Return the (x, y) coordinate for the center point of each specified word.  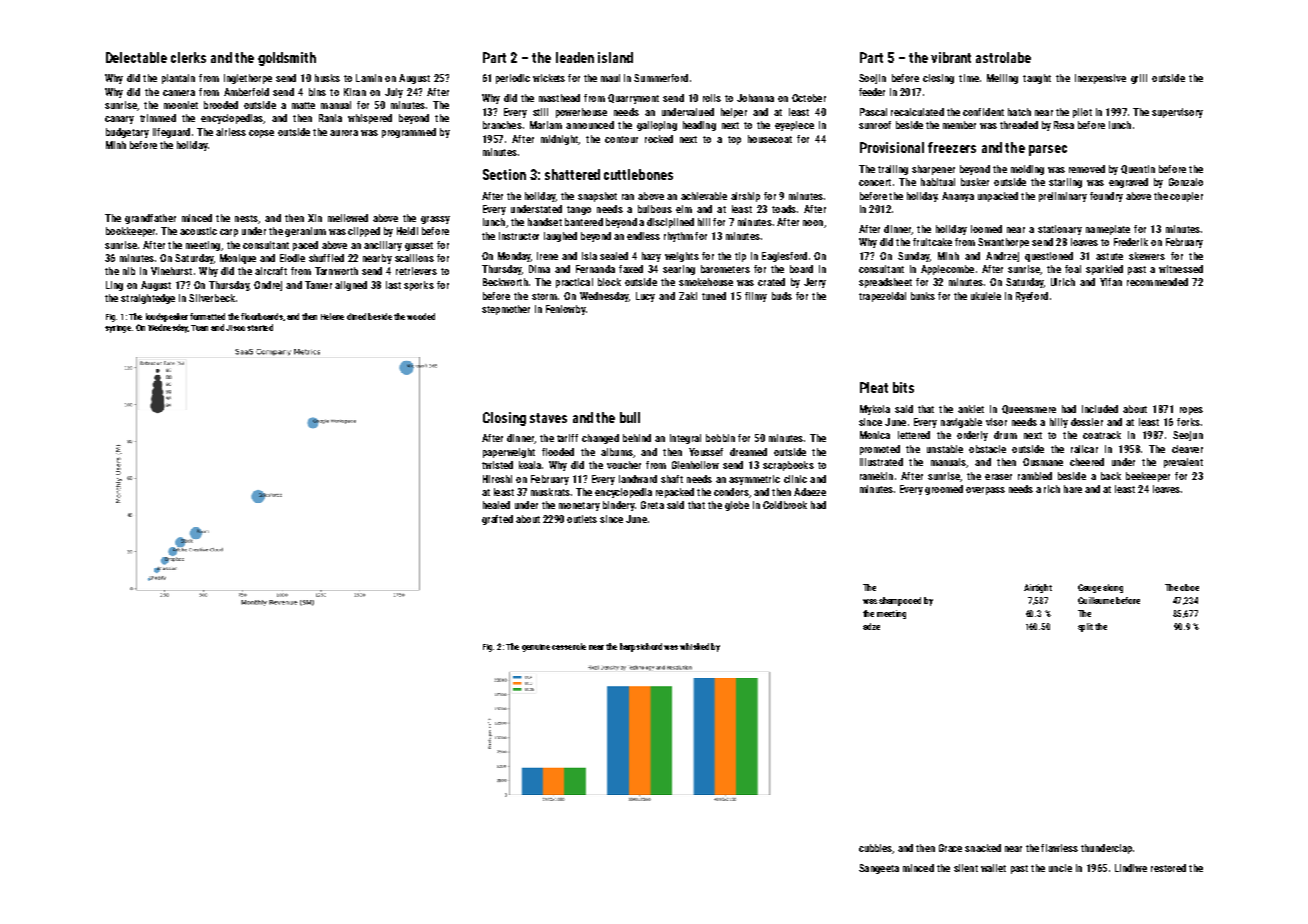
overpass (985, 491)
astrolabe (1003, 57)
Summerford (661, 78)
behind (637, 438)
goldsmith (287, 59)
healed (496, 505)
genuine (536, 648)
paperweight (509, 453)
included (1100, 409)
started (260, 327)
